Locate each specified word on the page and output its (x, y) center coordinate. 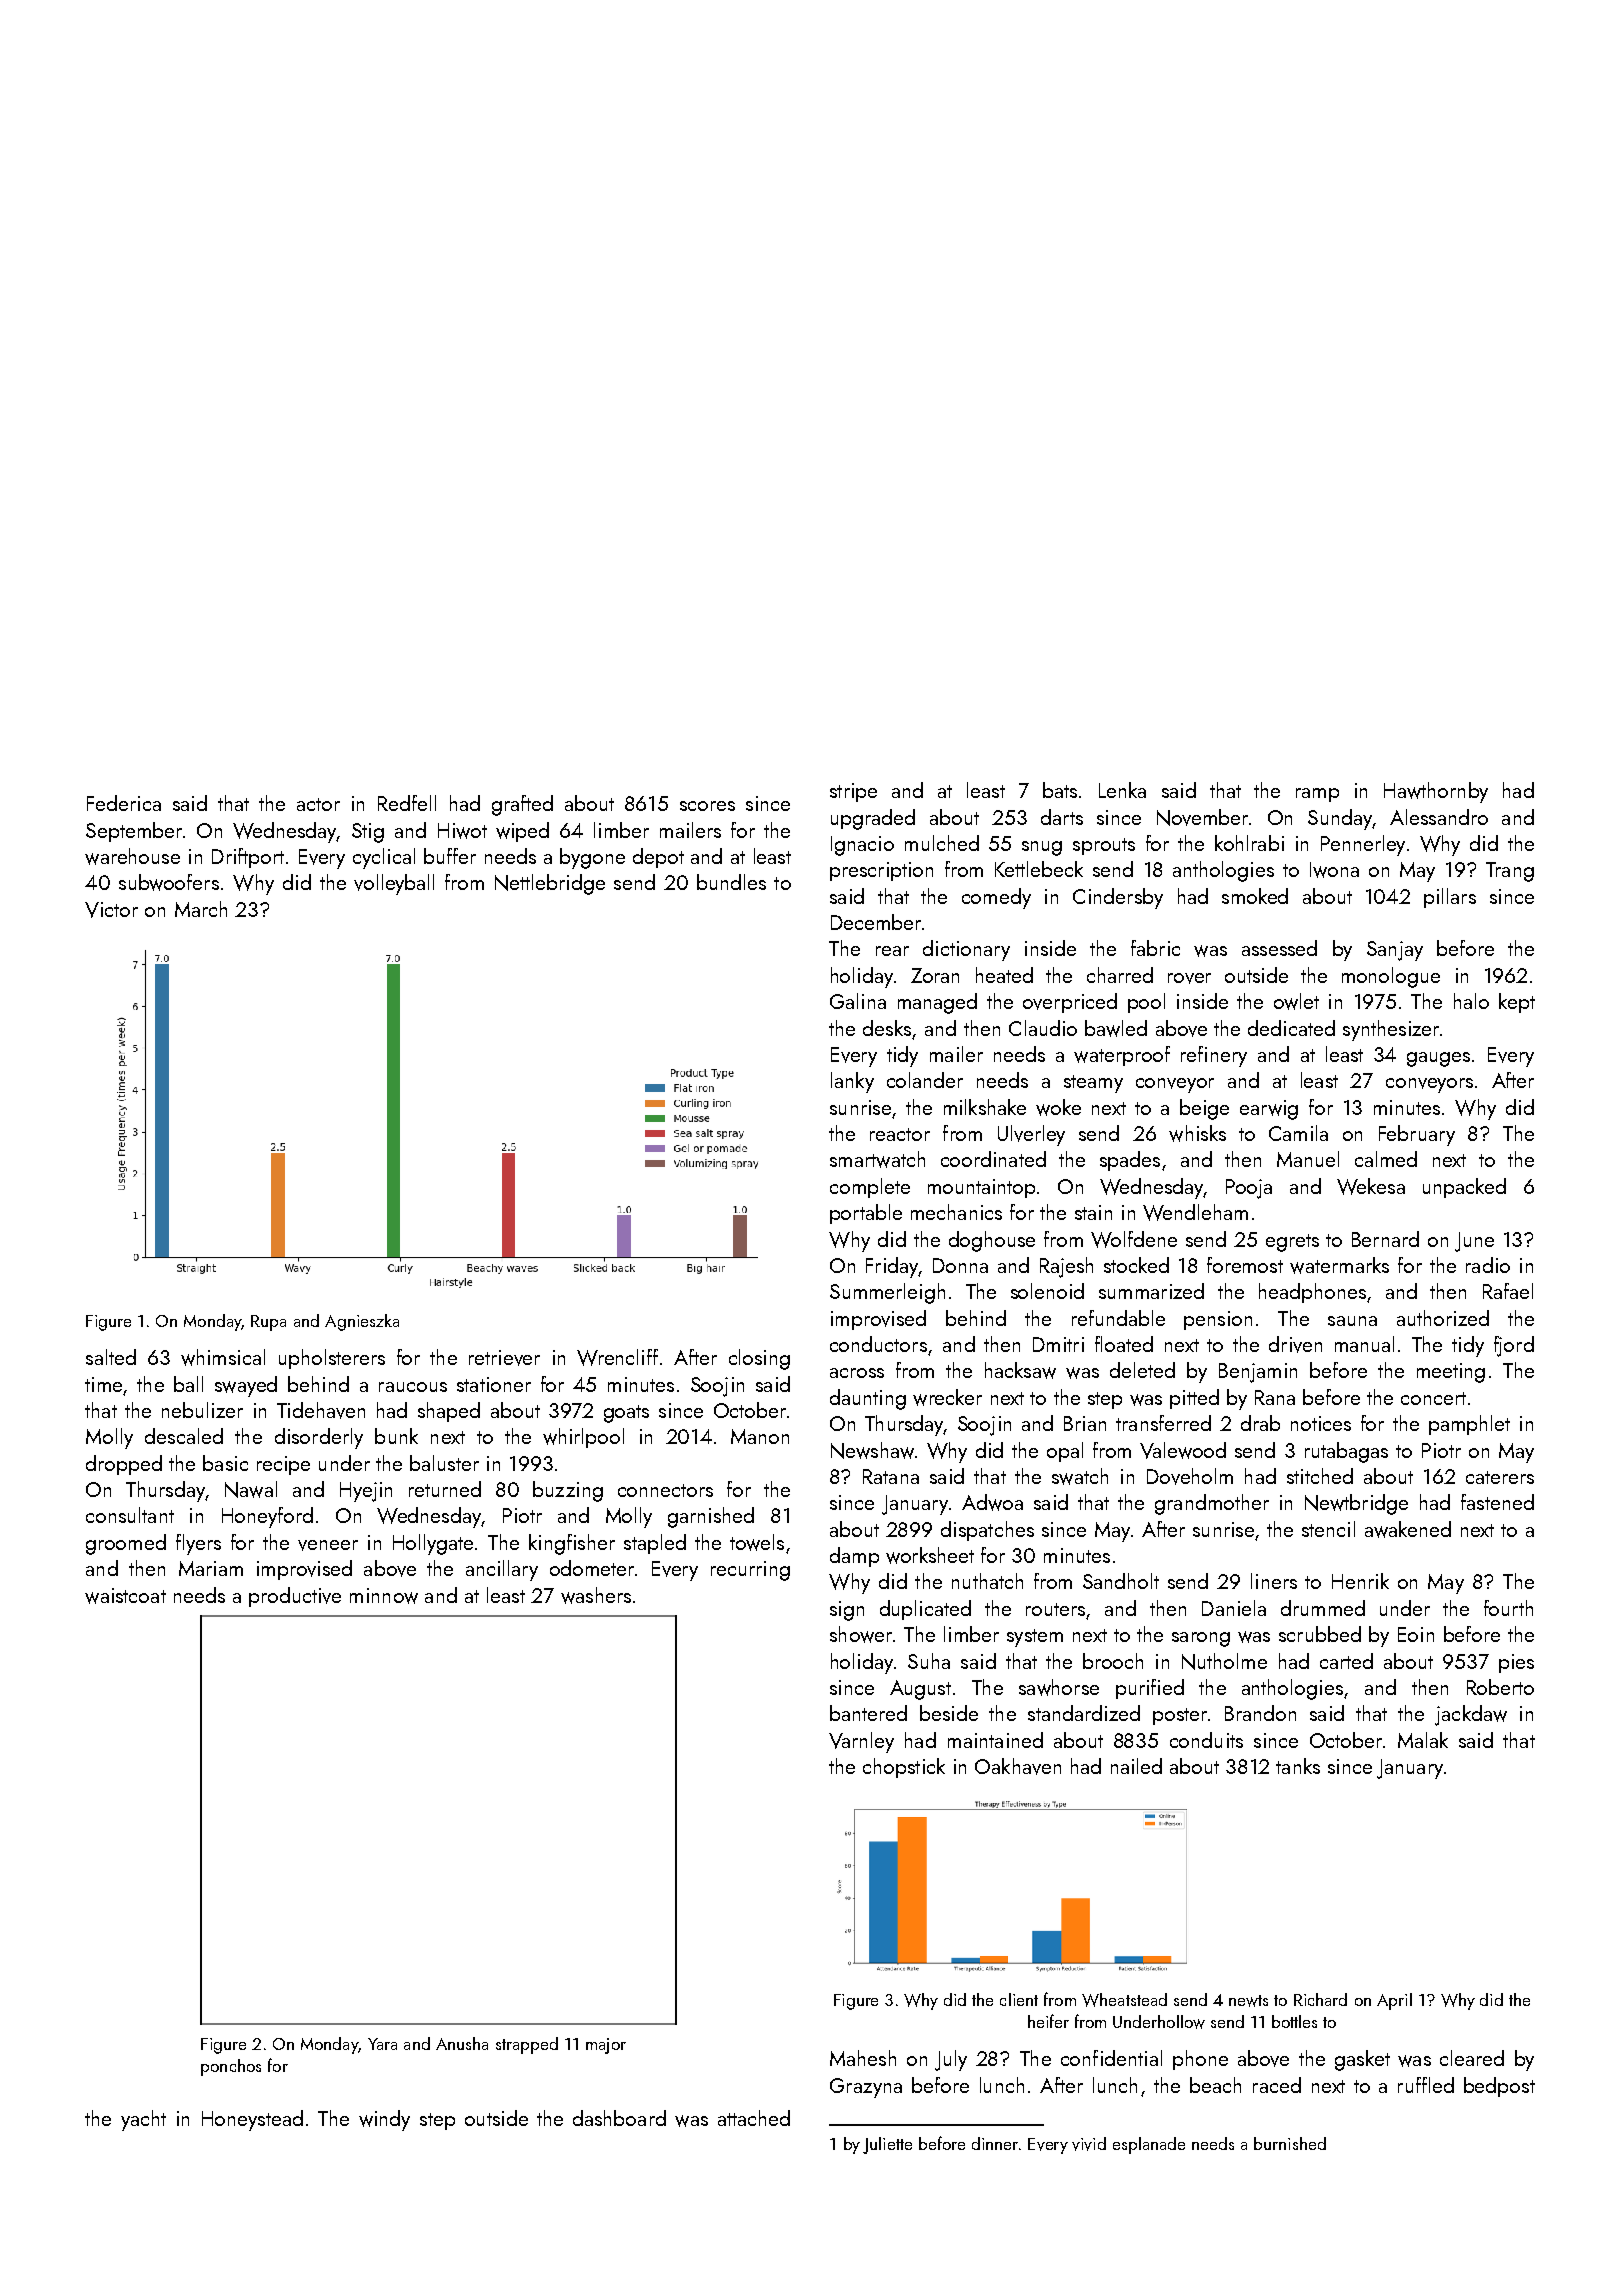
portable (866, 1214)
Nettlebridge (550, 884)
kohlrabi (1249, 843)
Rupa (268, 1323)
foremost (1245, 1265)
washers (596, 1595)
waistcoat (125, 1596)
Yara (382, 2044)
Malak (1423, 1740)
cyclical (384, 858)
